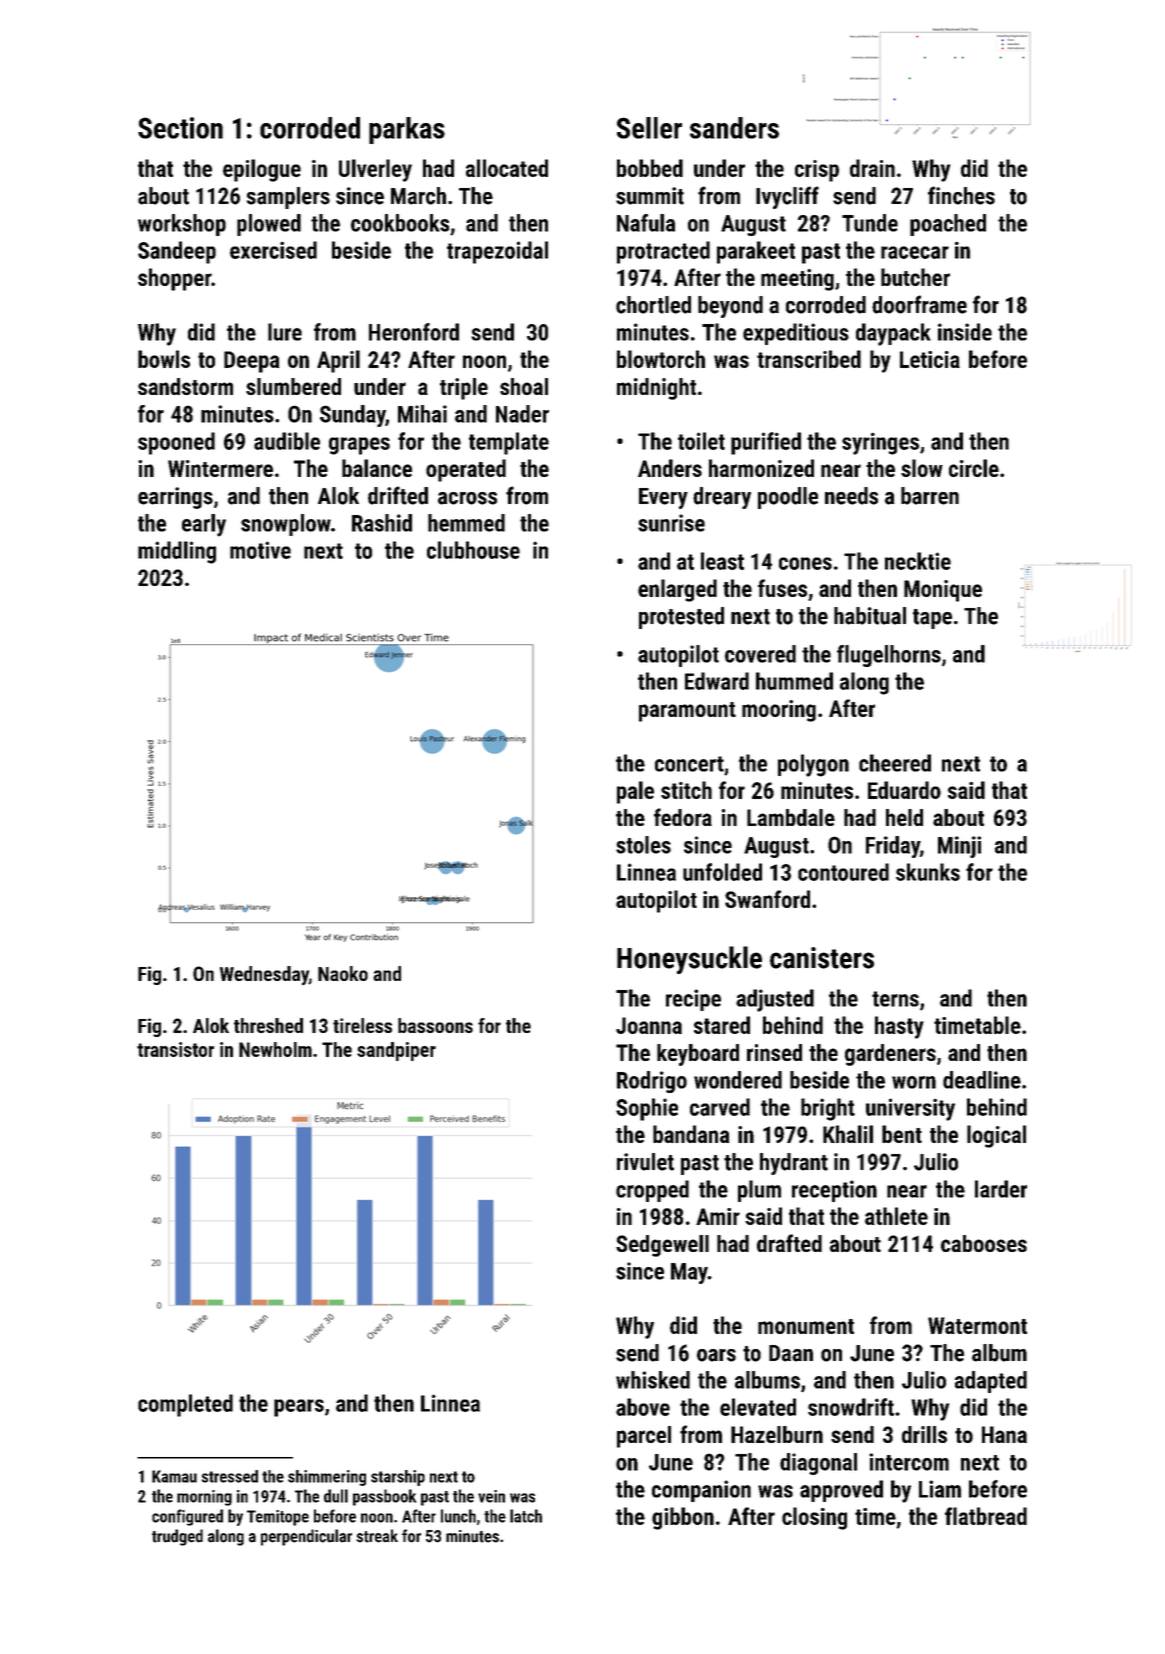 Image resolution: width=1165 pixels, height=1654 pixels. I want to click on trapezoidal, so click(497, 252).
